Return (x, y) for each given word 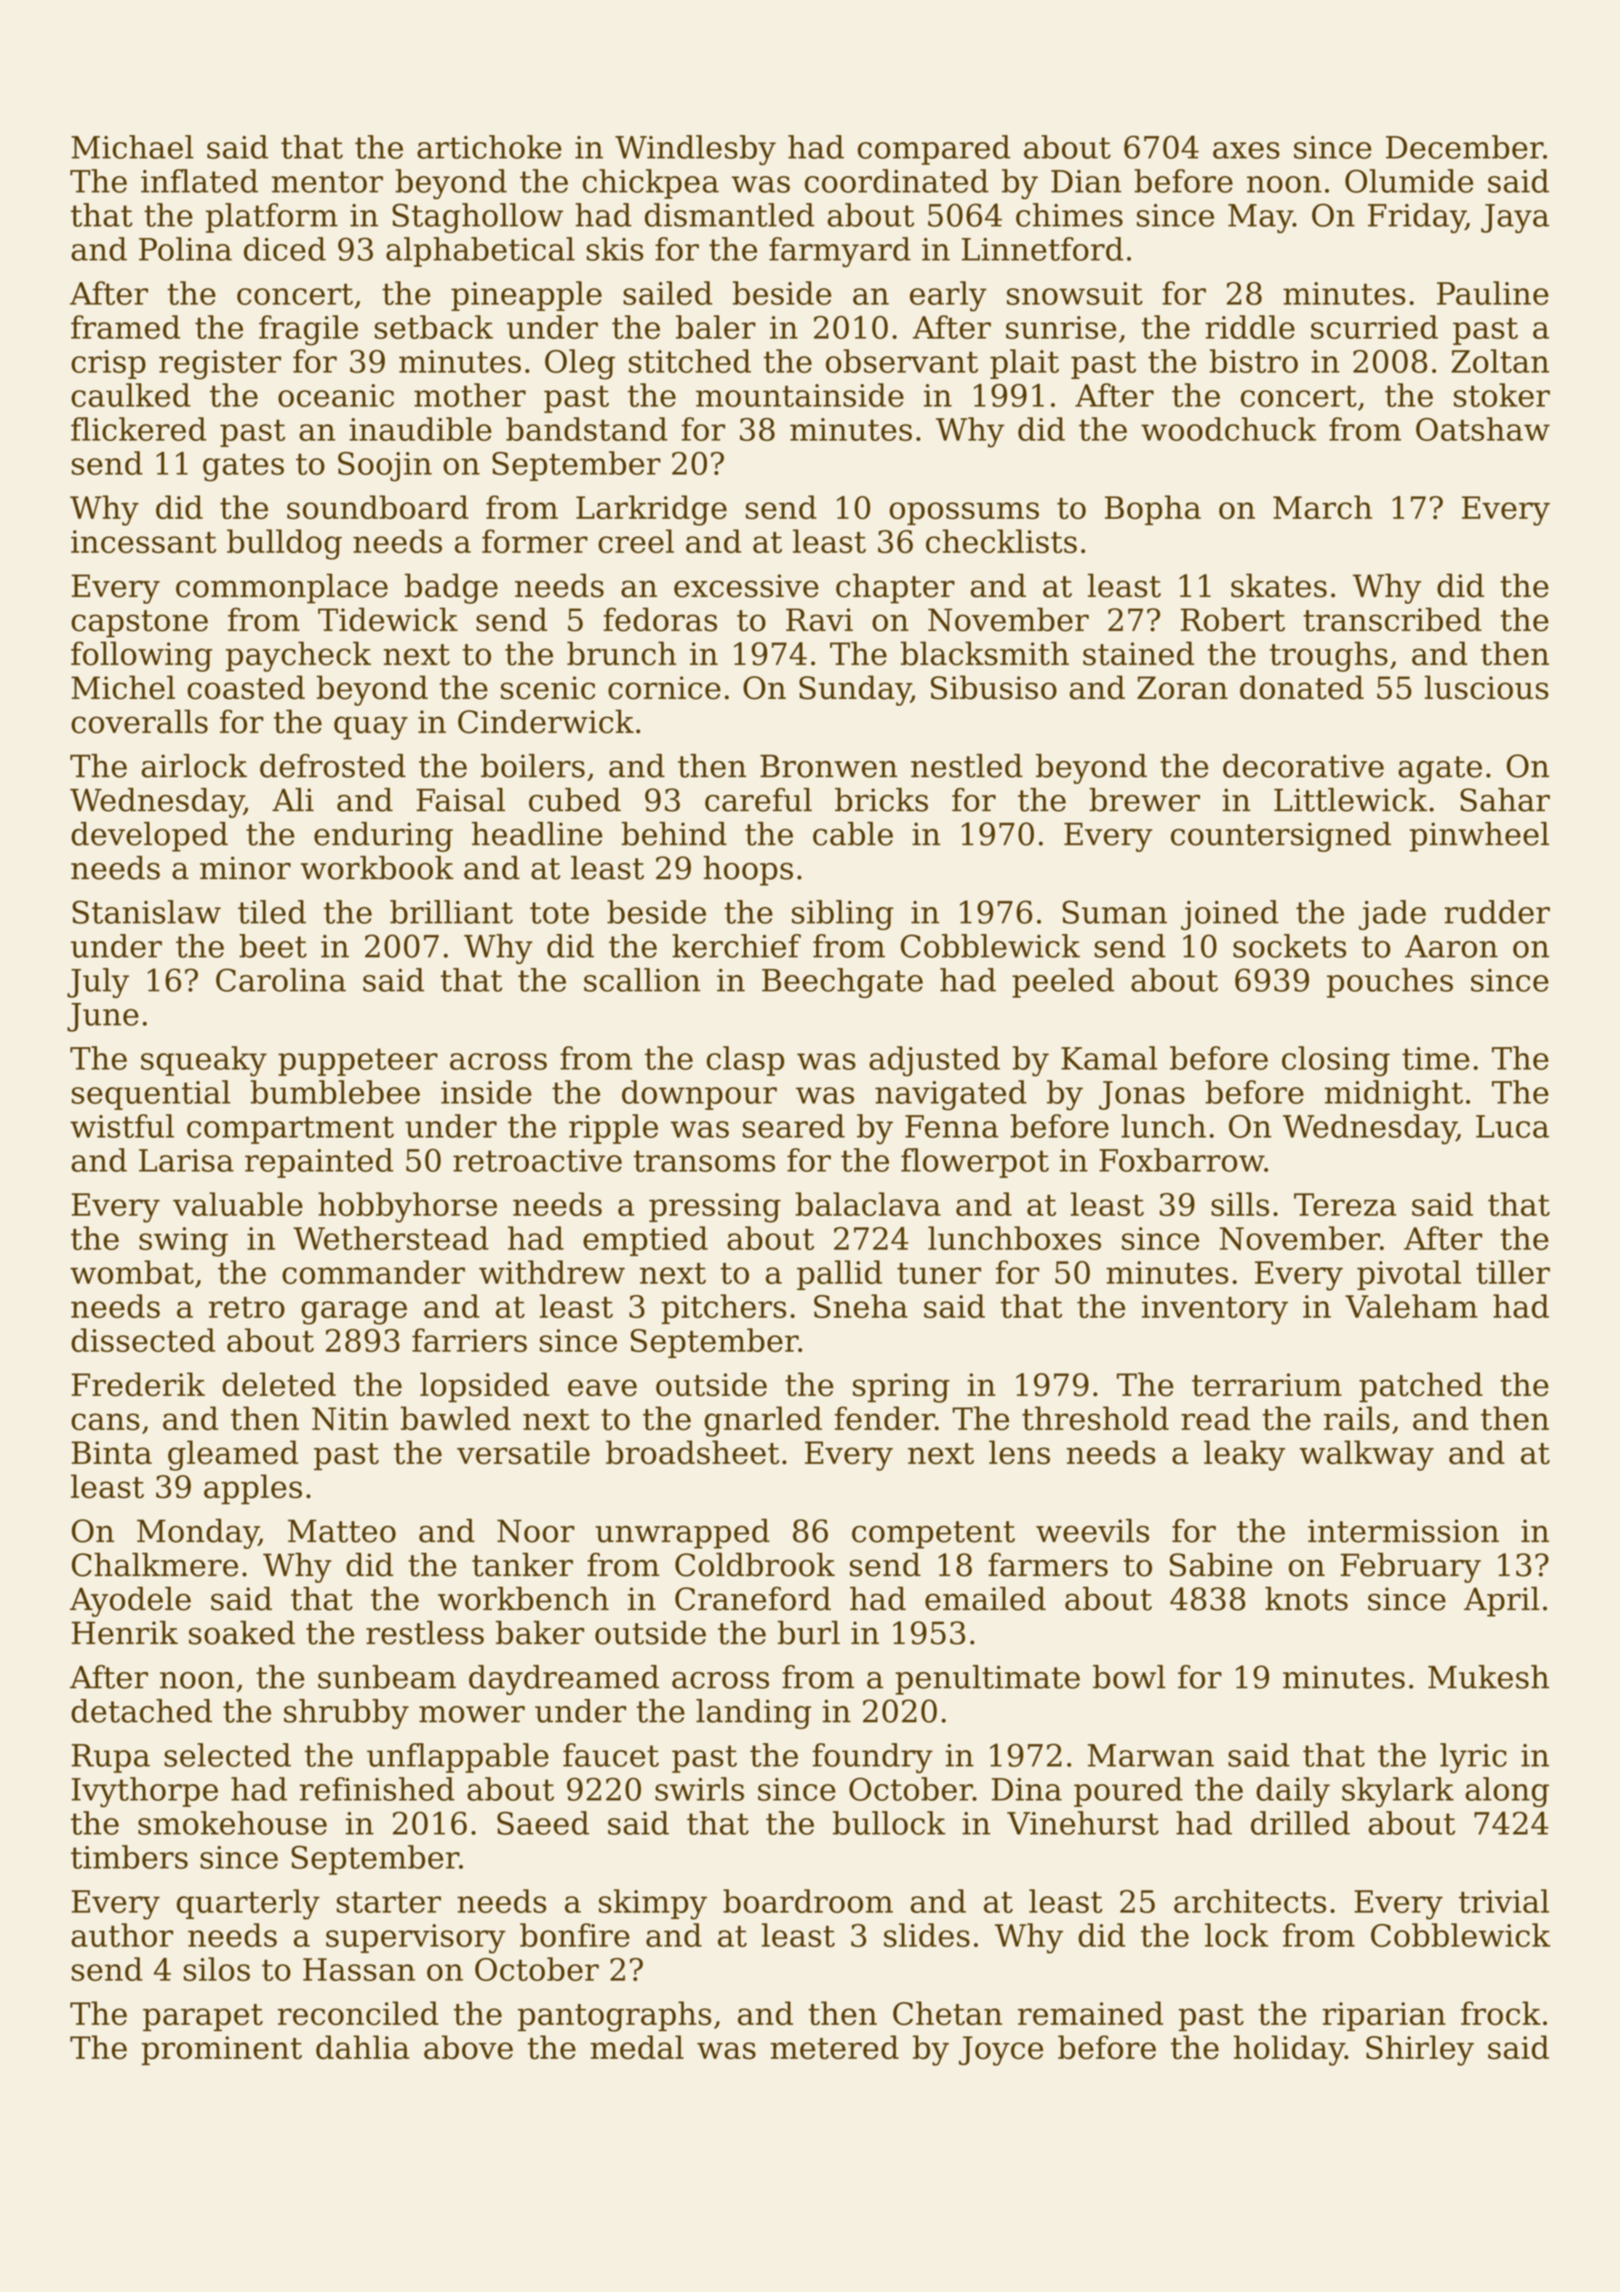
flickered (138, 429)
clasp (745, 1061)
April (1502, 1602)
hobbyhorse (407, 1207)
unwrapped (683, 1534)
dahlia (362, 2047)
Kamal (1109, 1058)
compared (934, 150)
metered (834, 2047)
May (1260, 218)
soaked (242, 1632)
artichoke (489, 147)
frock (1501, 2013)
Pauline (1493, 293)
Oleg (580, 364)
